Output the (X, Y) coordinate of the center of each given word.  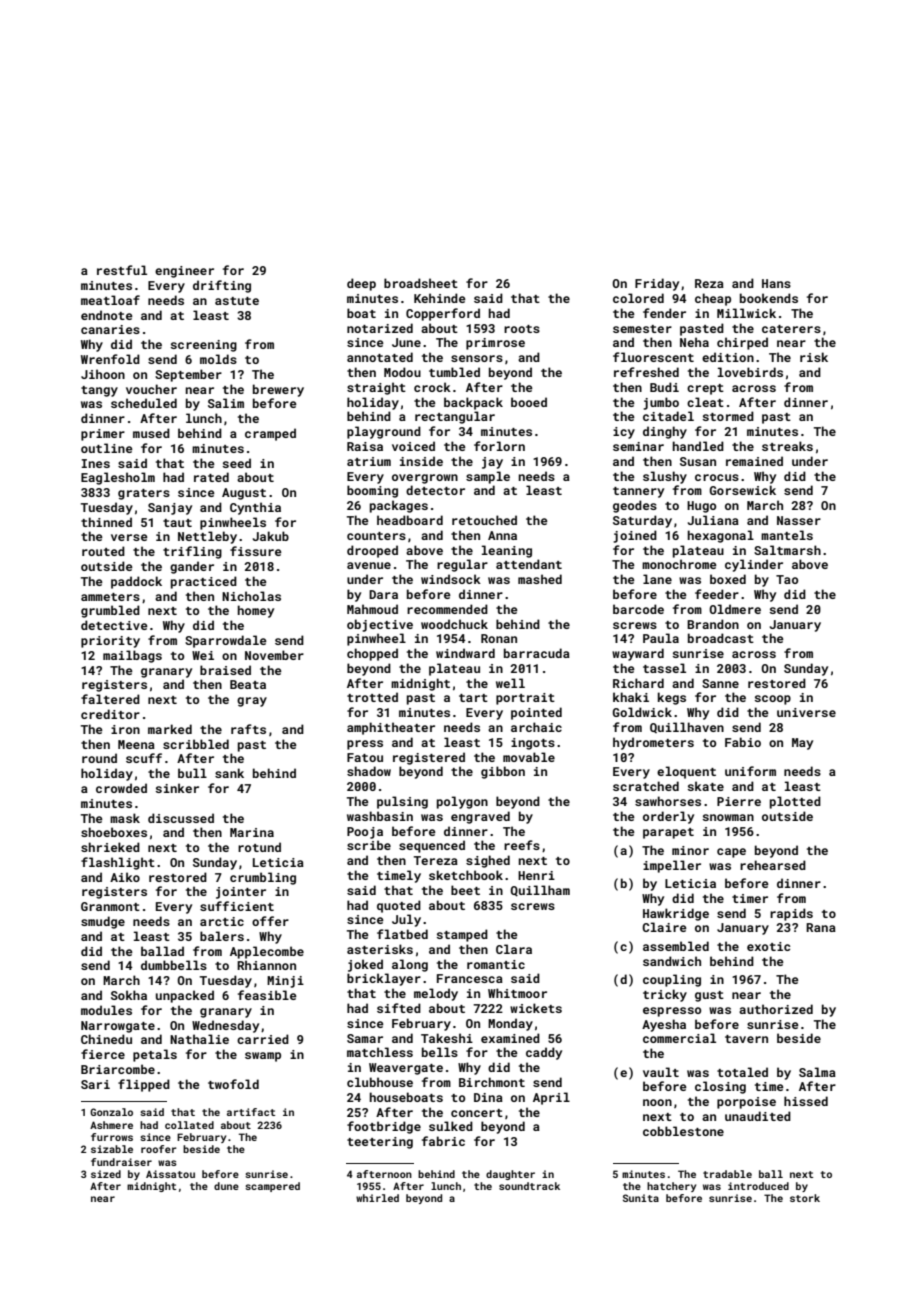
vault (661, 1072)
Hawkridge (676, 914)
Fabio (743, 742)
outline (107, 448)
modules (106, 1010)
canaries (110, 329)
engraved (480, 817)
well (510, 683)
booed (529, 402)
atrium (369, 461)
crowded (121, 788)
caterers (791, 329)
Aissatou (170, 1174)
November (274, 655)
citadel (668, 416)
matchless (380, 1052)
